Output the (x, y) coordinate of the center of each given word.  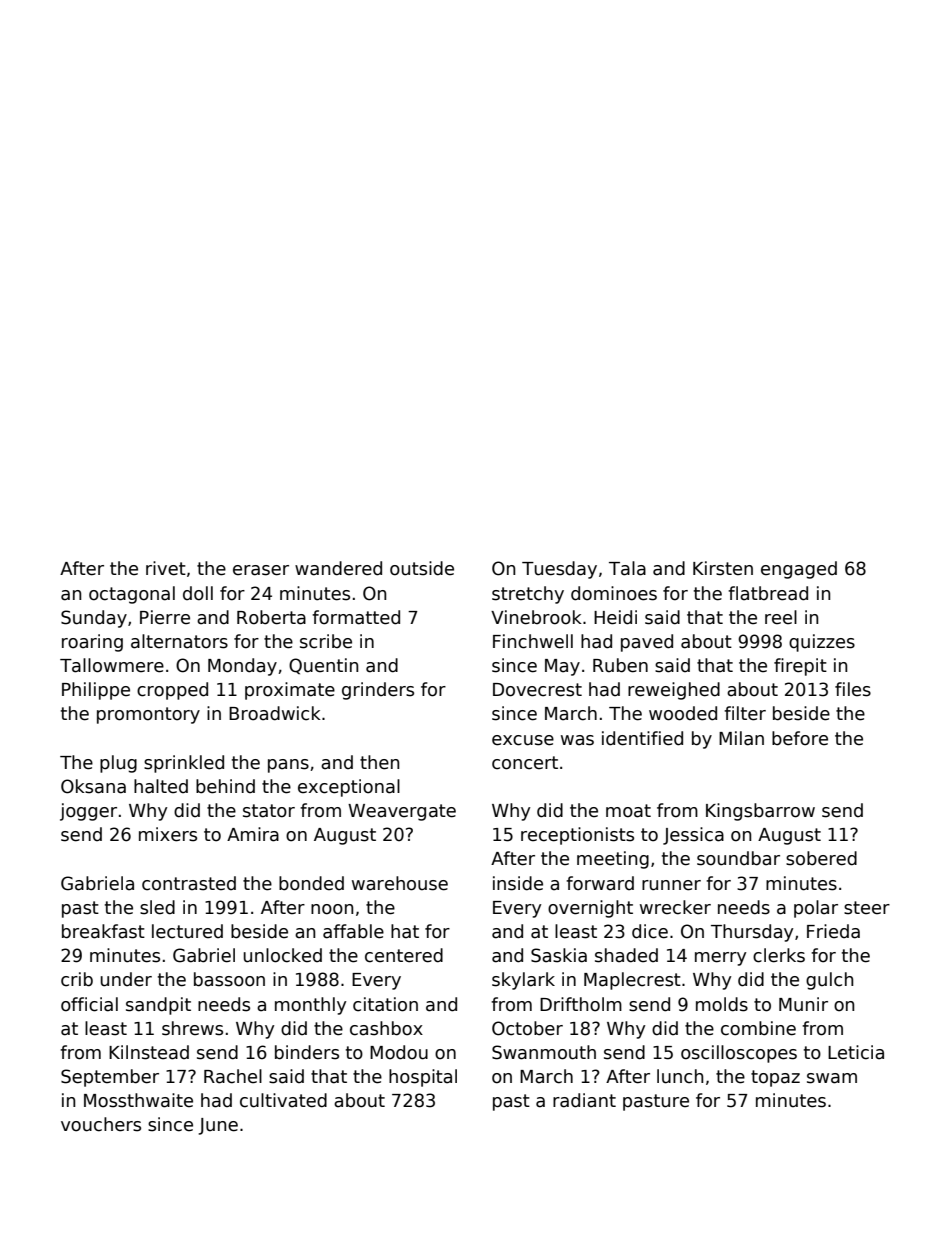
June (218, 1126)
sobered (821, 858)
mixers (168, 834)
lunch (680, 1076)
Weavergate (402, 812)
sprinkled (184, 764)
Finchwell (533, 641)
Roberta (271, 617)
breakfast (103, 931)
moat (628, 811)
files (853, 689)
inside (518, 883)
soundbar (738, 858)
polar (816, 909)
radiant (584, 1100)
